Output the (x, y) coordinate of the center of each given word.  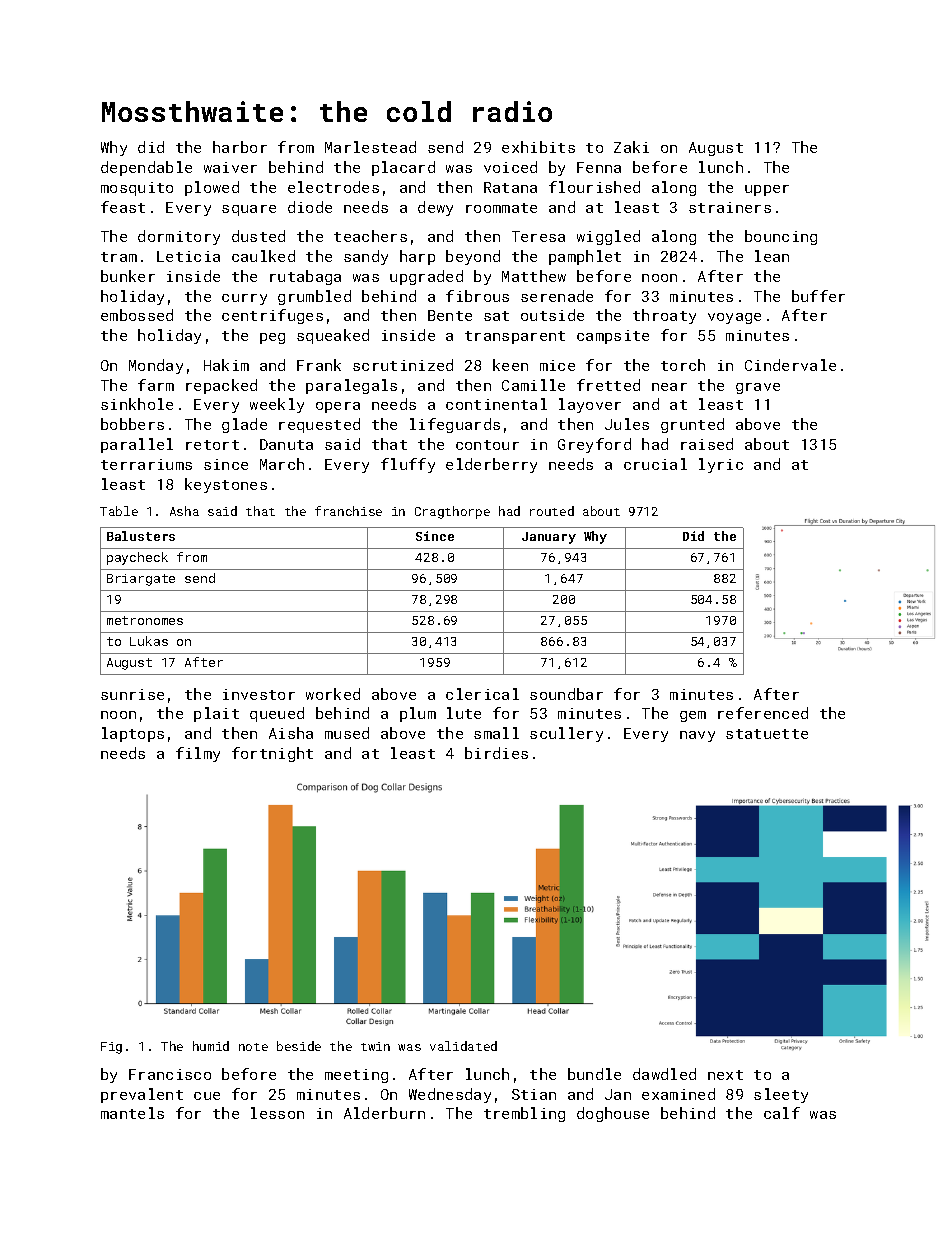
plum (418, 714)
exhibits (538, 147)
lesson (277, 1113)
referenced (763, 713)
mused (347, 733)
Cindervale (790, 365)
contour (487, 445)
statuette (767, 734)
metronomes (145, 620)
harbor (240, 147)
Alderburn (384, 1113)
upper (767, 190)
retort (212, 445)
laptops (133, 734)
